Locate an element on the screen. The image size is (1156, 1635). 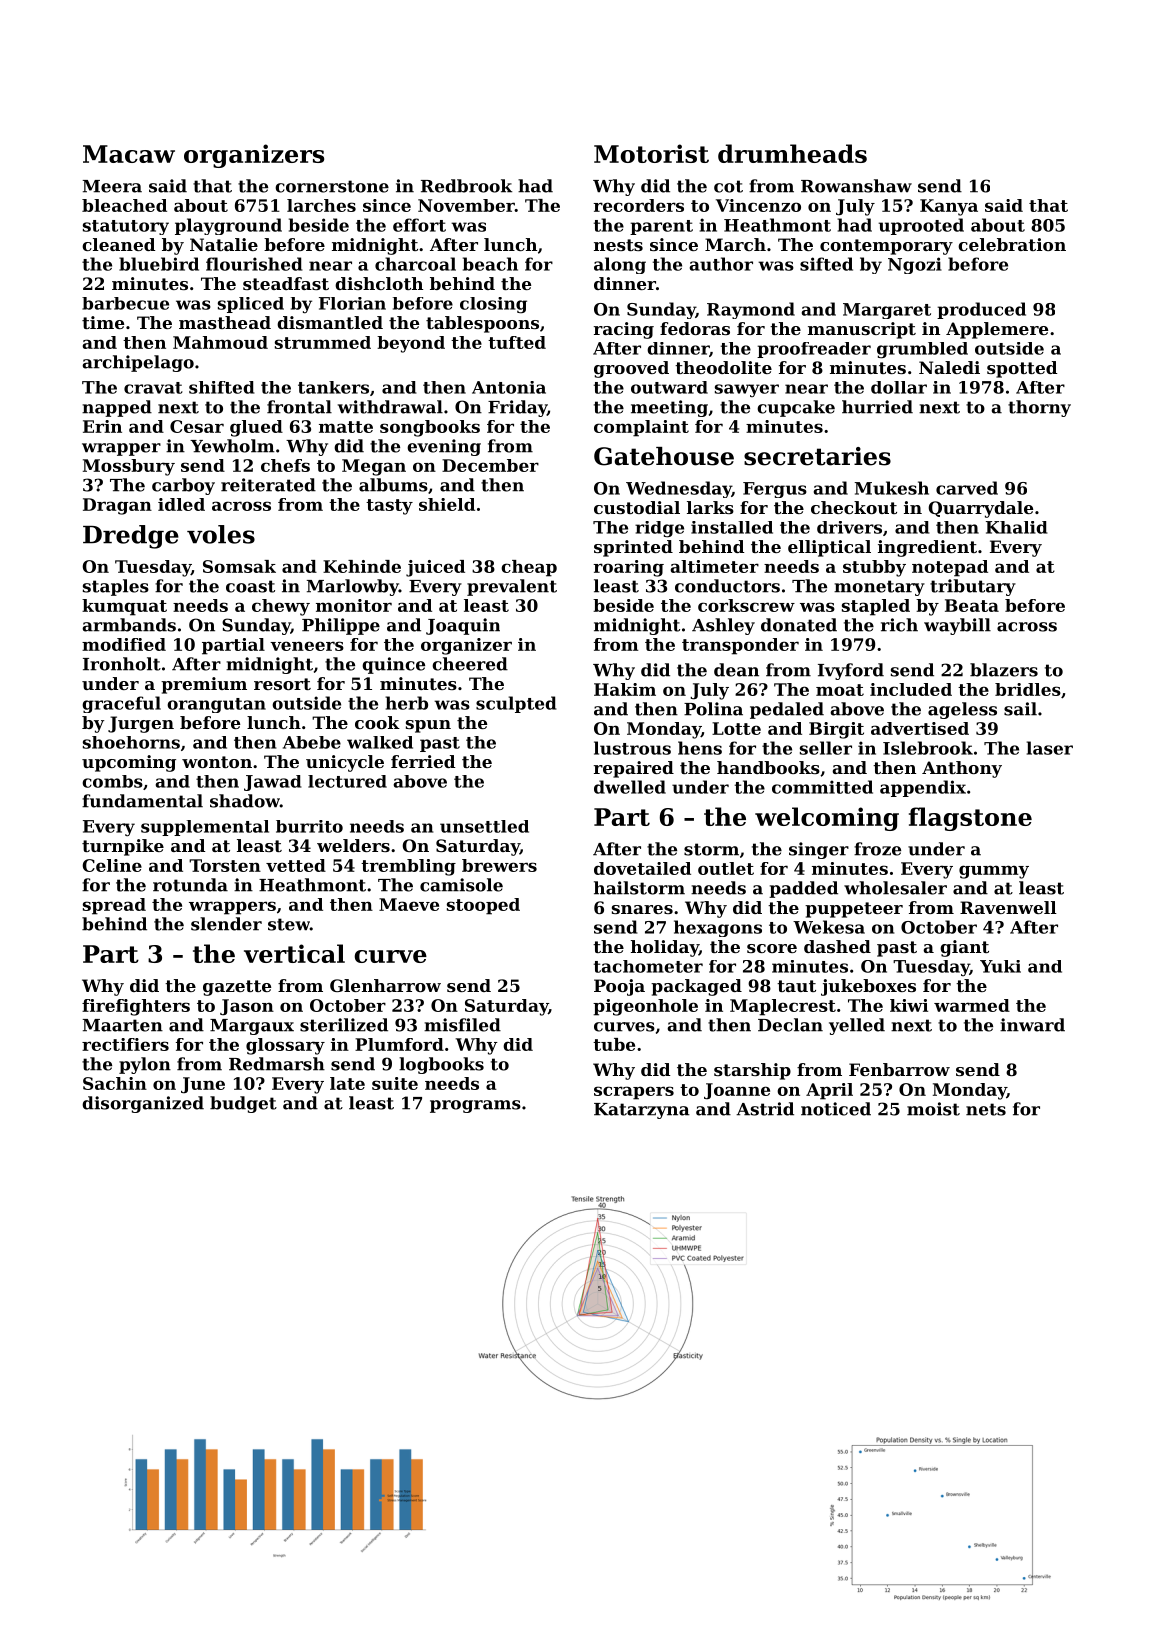
scrapers is located at coordinates (634, 1093).
